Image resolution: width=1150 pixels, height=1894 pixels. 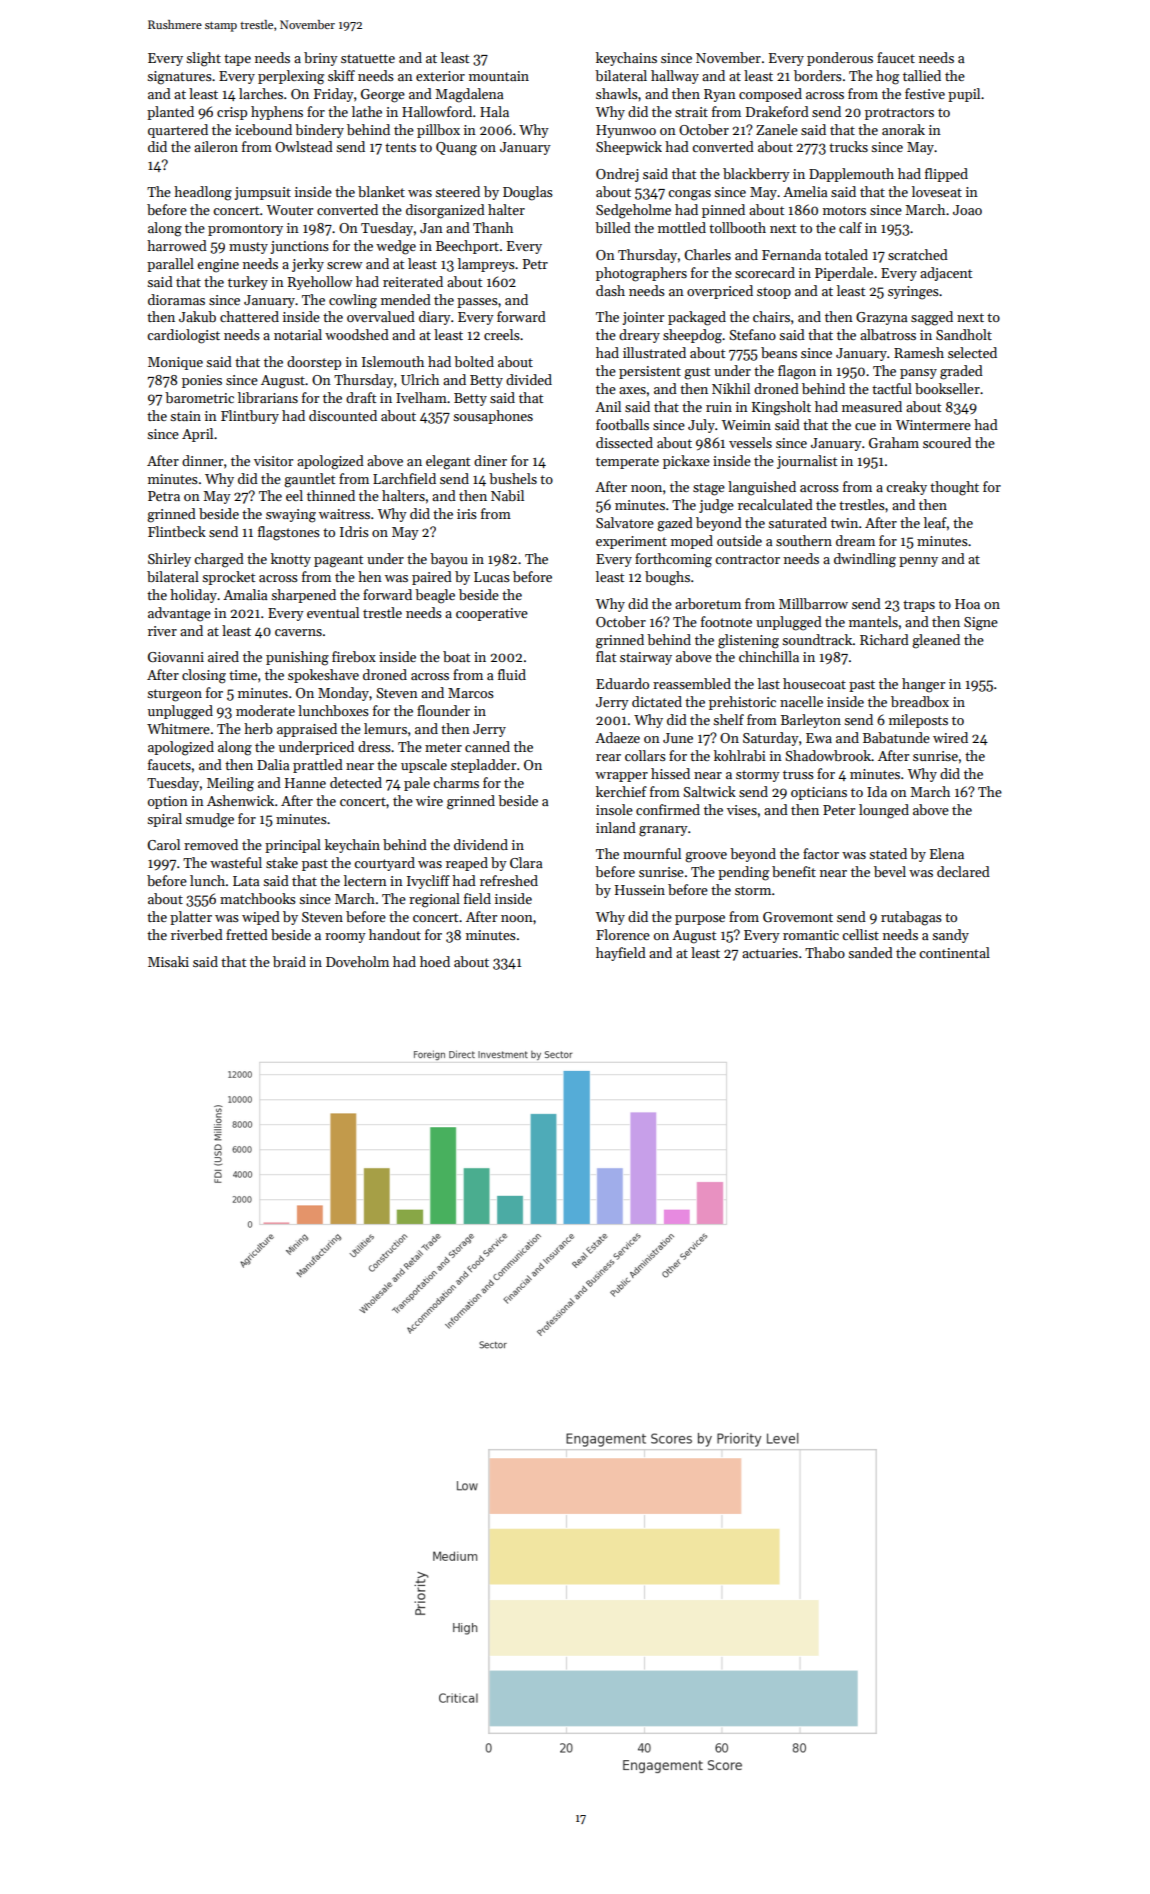 I want to click on signatures, so click(x=180, y=78).
